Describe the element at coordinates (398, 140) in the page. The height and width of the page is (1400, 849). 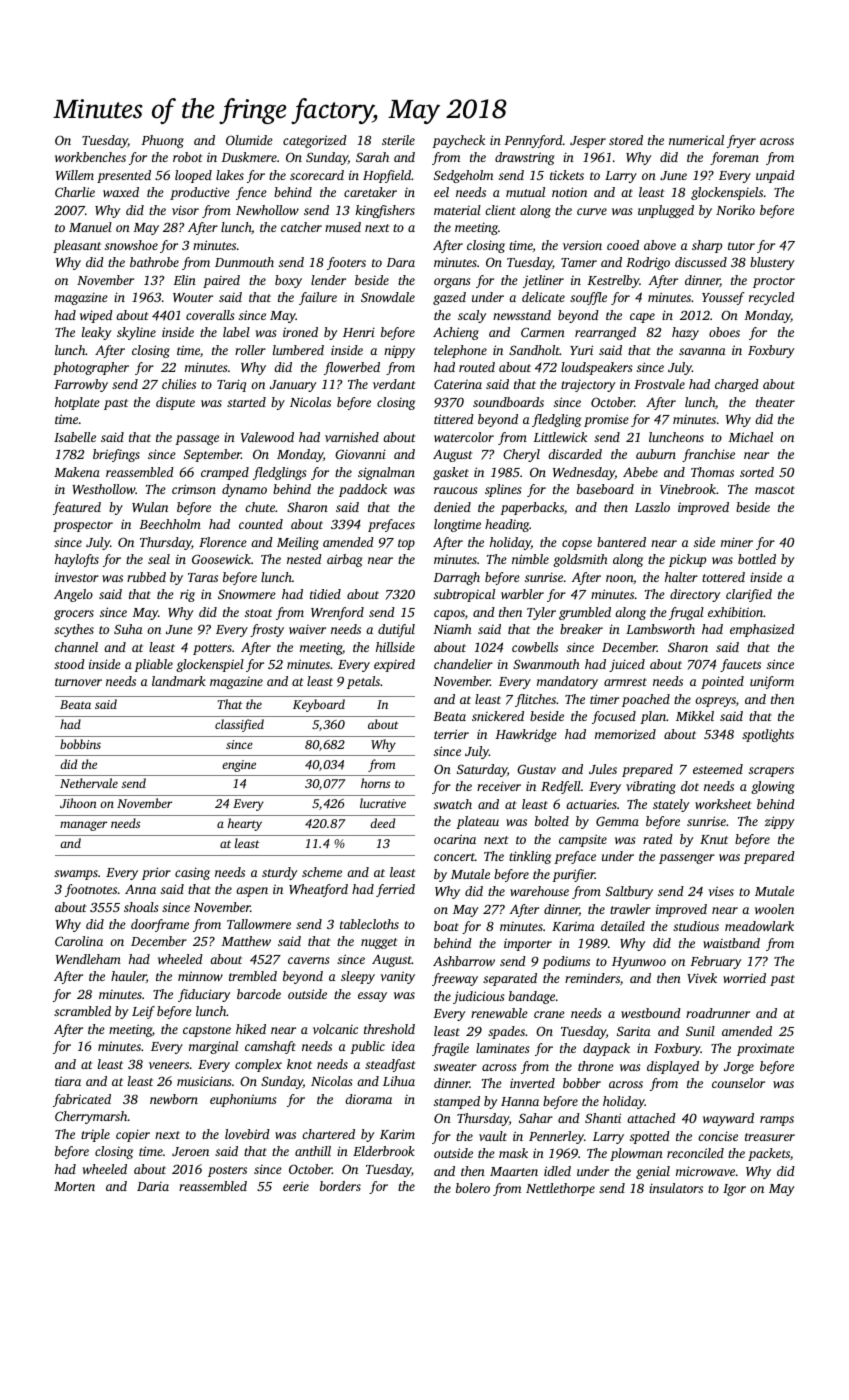
I see `sterile` at that location.
